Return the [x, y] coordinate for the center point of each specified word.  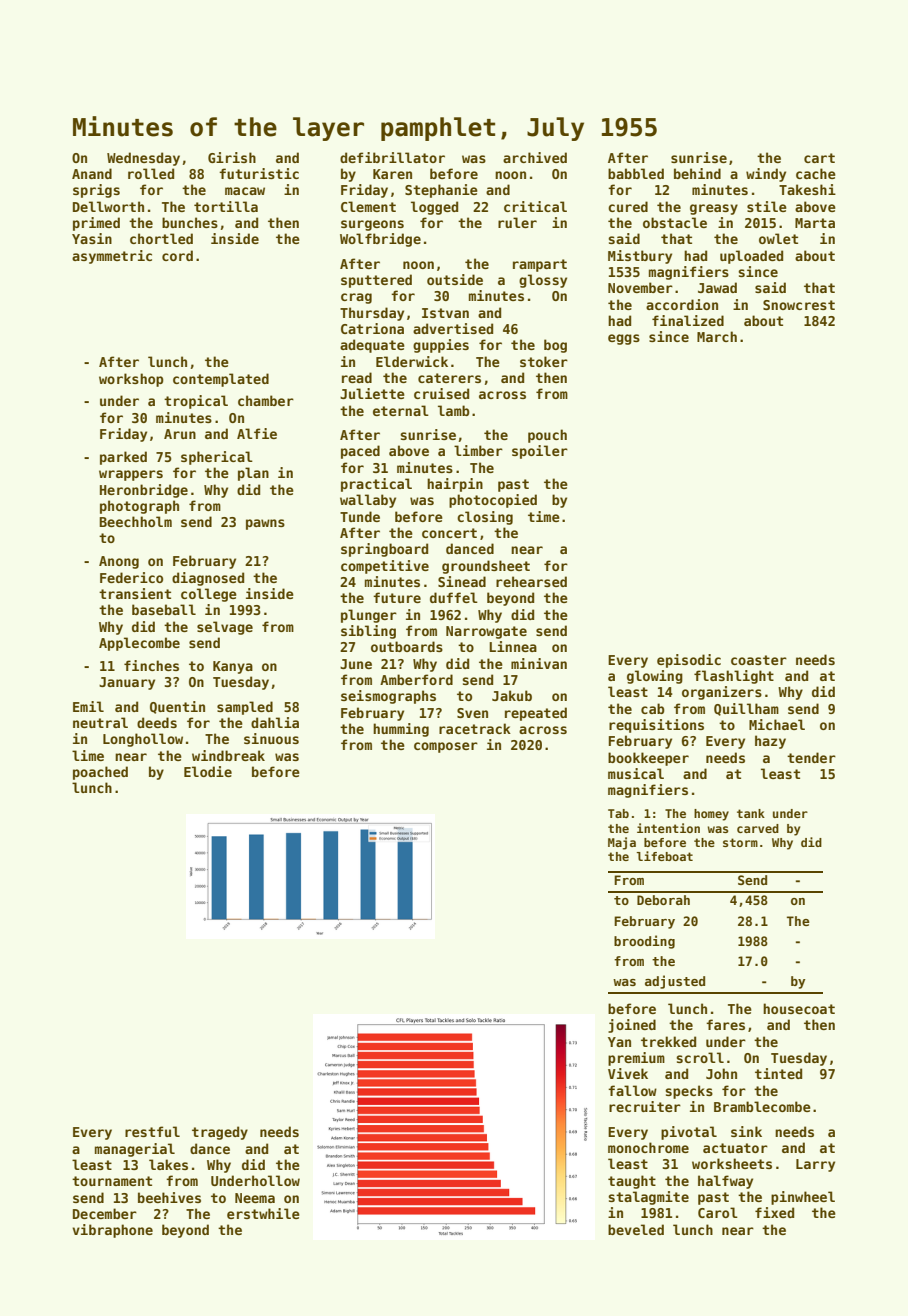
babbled [636, 173]
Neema [255, 1198]
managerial [135, 1150]
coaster [759, 660]
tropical [196, 402]
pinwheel [803, 1198]
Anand [92, 173]
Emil [88, 706]
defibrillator [392, 157]
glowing [655, 677]
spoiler [540, 452]
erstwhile [263, 1213]
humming [401, 730]
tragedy [220, 1133]
